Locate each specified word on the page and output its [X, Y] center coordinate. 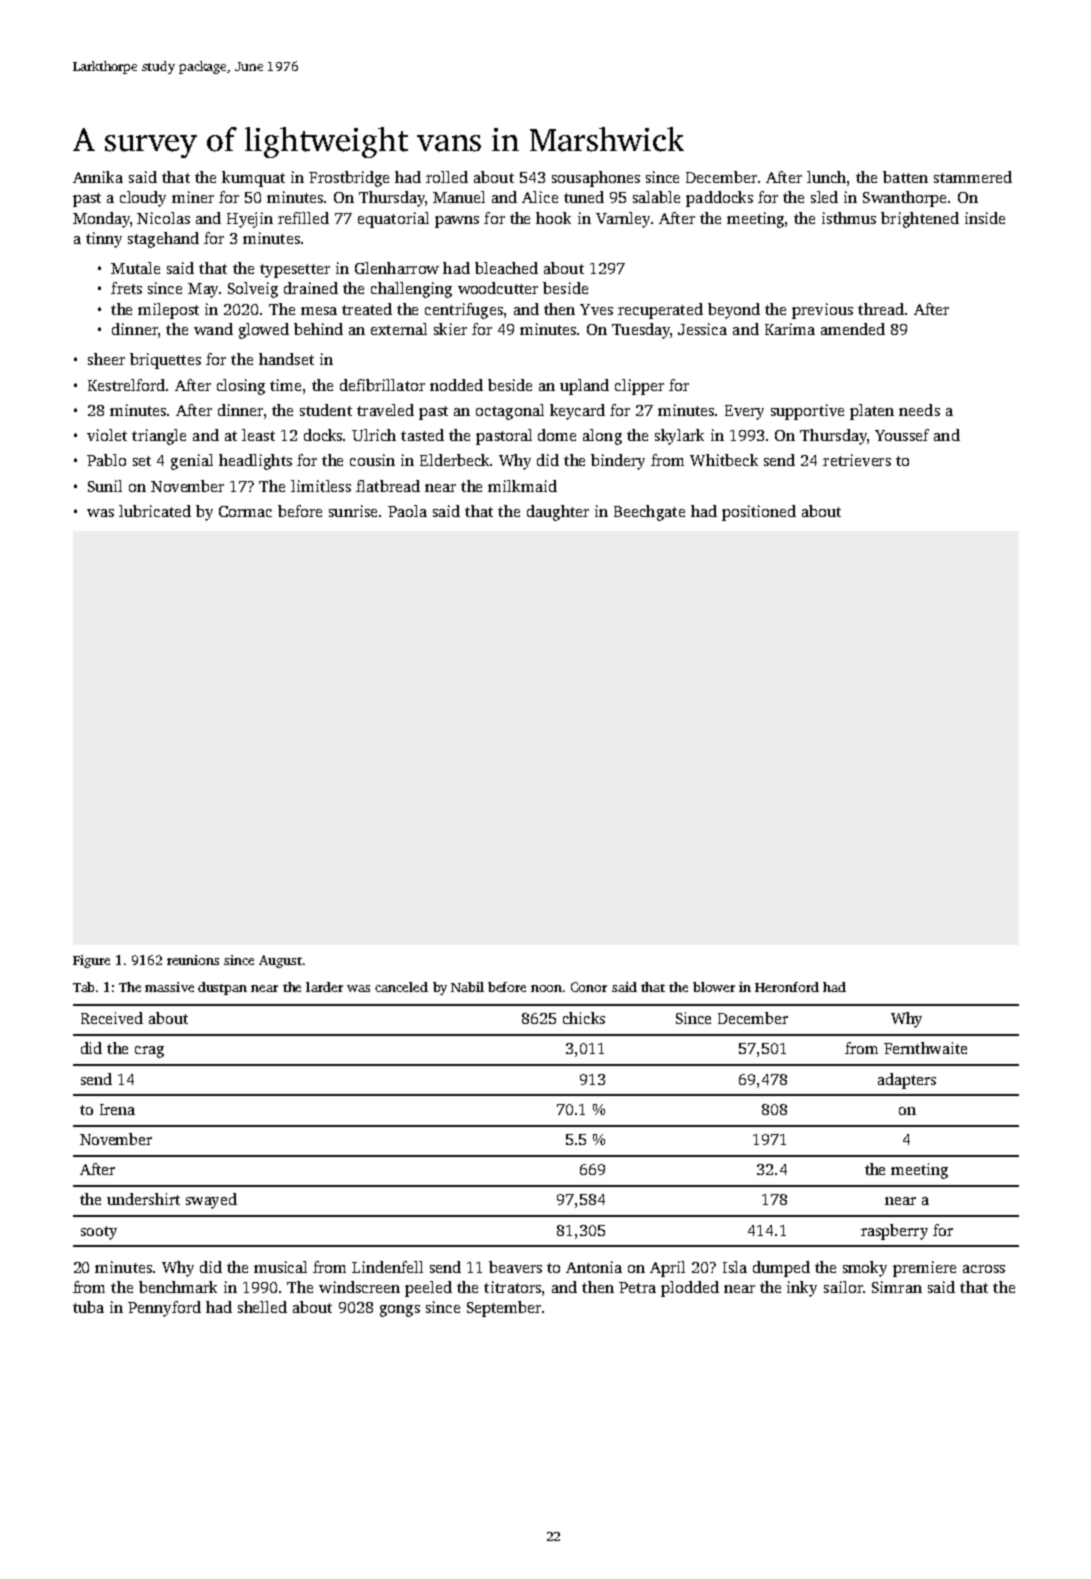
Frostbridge [349, 179]
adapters [907, 1081]
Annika [98, 177]
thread [881, 309]
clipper [639, 387]
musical [280, 1267]
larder [324, 987]
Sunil [105, 486]
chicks [584, 1018]
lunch [826, 177]
